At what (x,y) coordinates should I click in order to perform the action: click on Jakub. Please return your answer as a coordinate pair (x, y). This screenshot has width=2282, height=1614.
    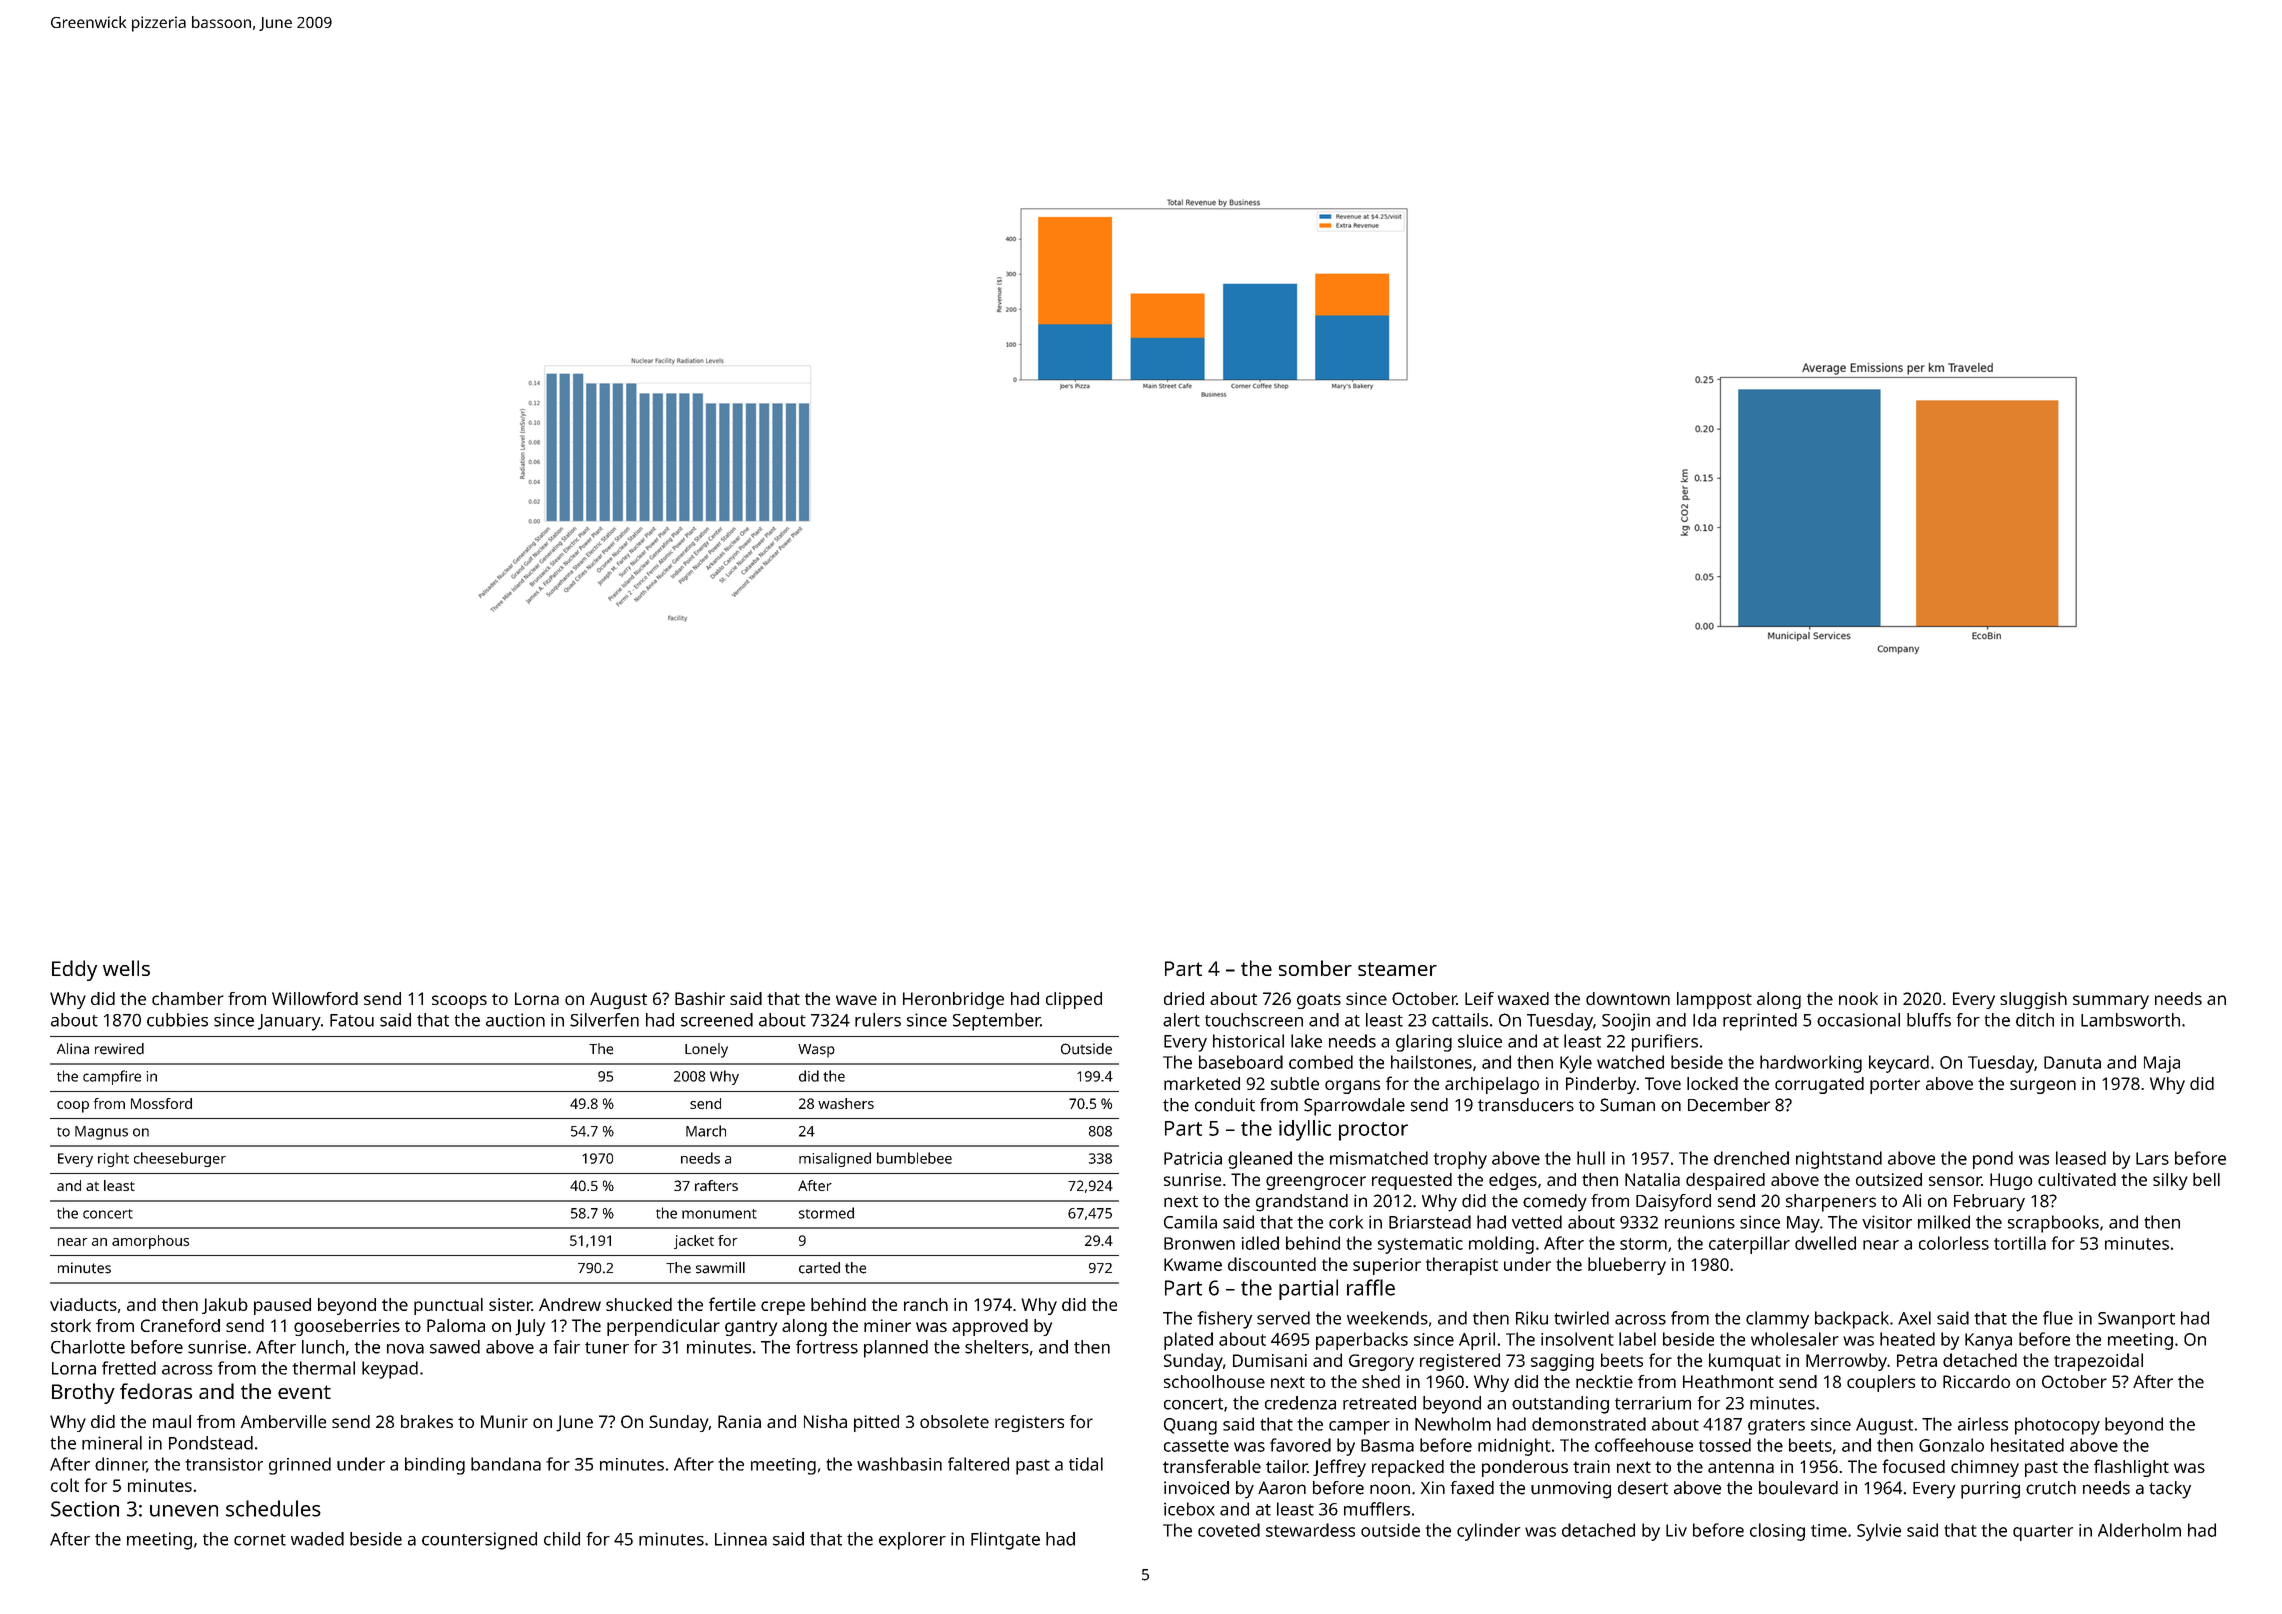
    Looking at the image, I should click on (225, 1306).
